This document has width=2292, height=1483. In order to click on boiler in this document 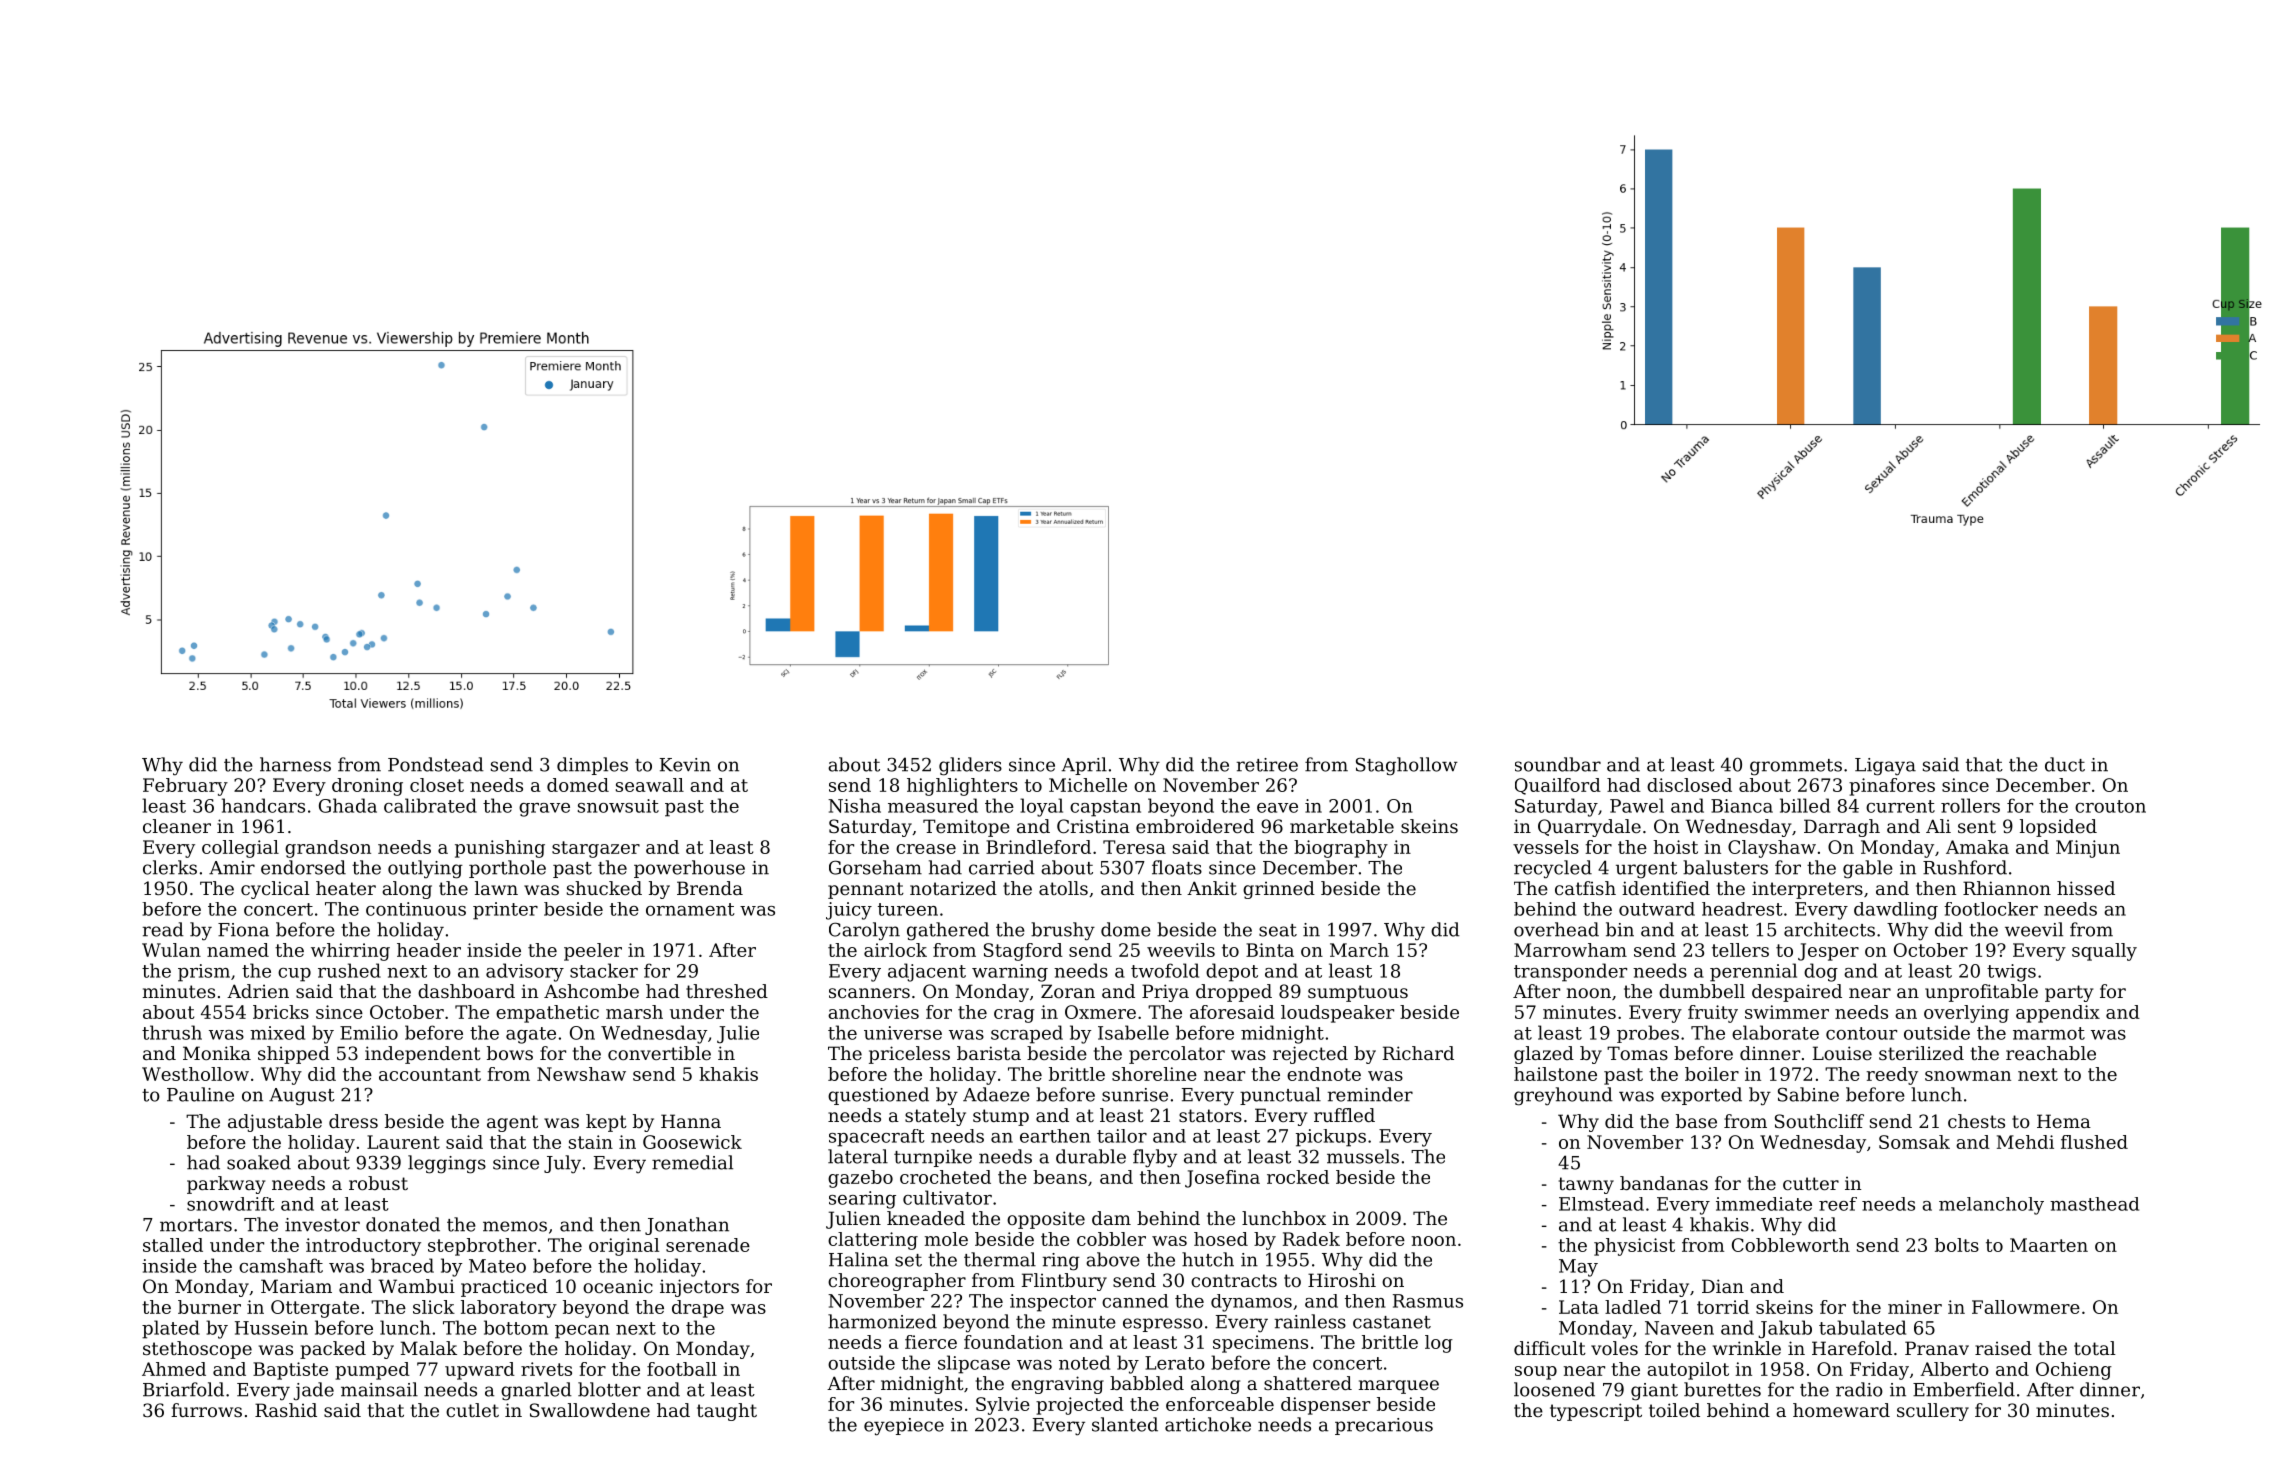, I will do `click(1712, 1074)`.
